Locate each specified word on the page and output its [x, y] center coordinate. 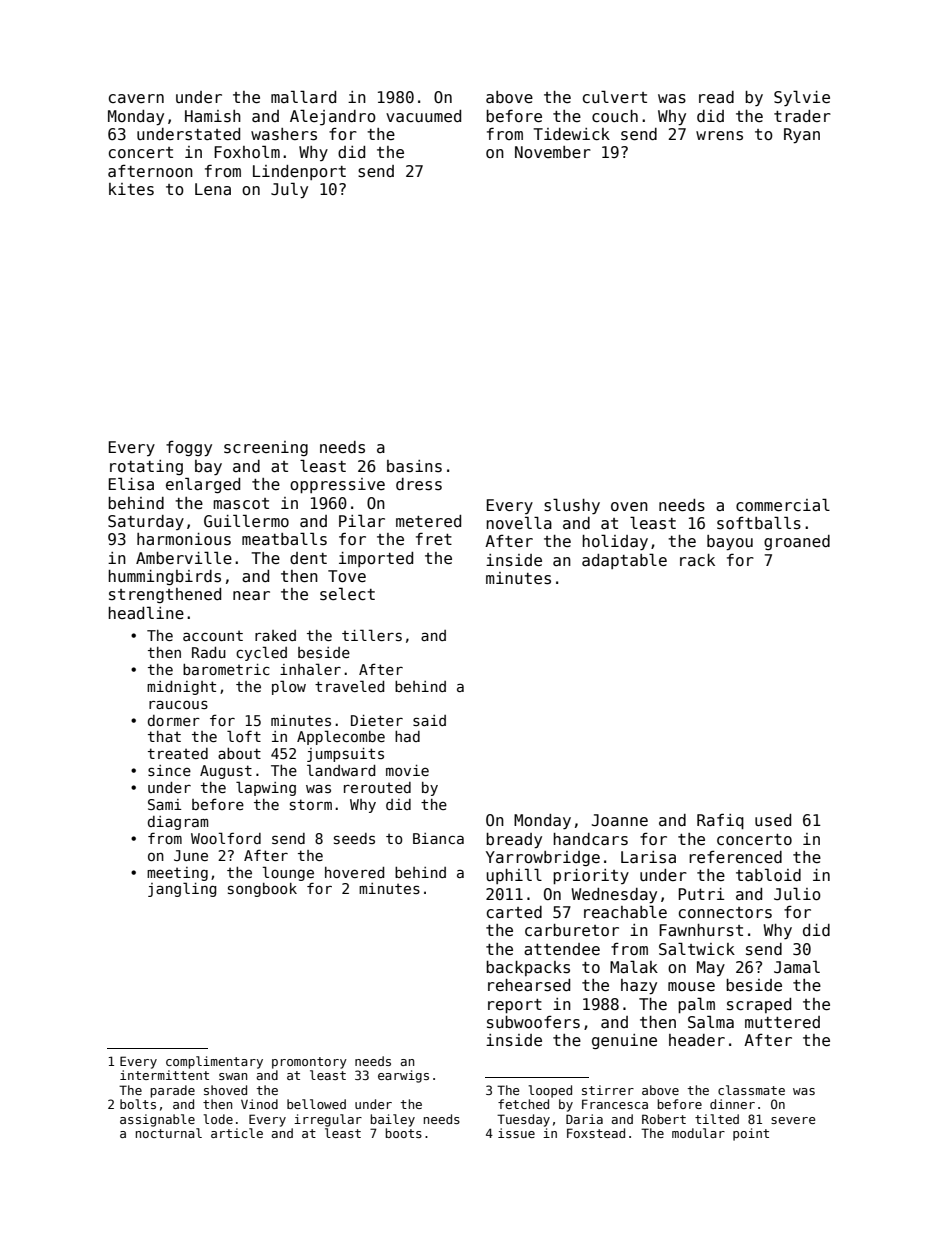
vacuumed [423, 116]
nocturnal [169, 1133]
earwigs [403, 1076]
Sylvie [802, 98]
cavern [136, 98]
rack [697, 560]
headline [146, 612]
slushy [572, 506]
